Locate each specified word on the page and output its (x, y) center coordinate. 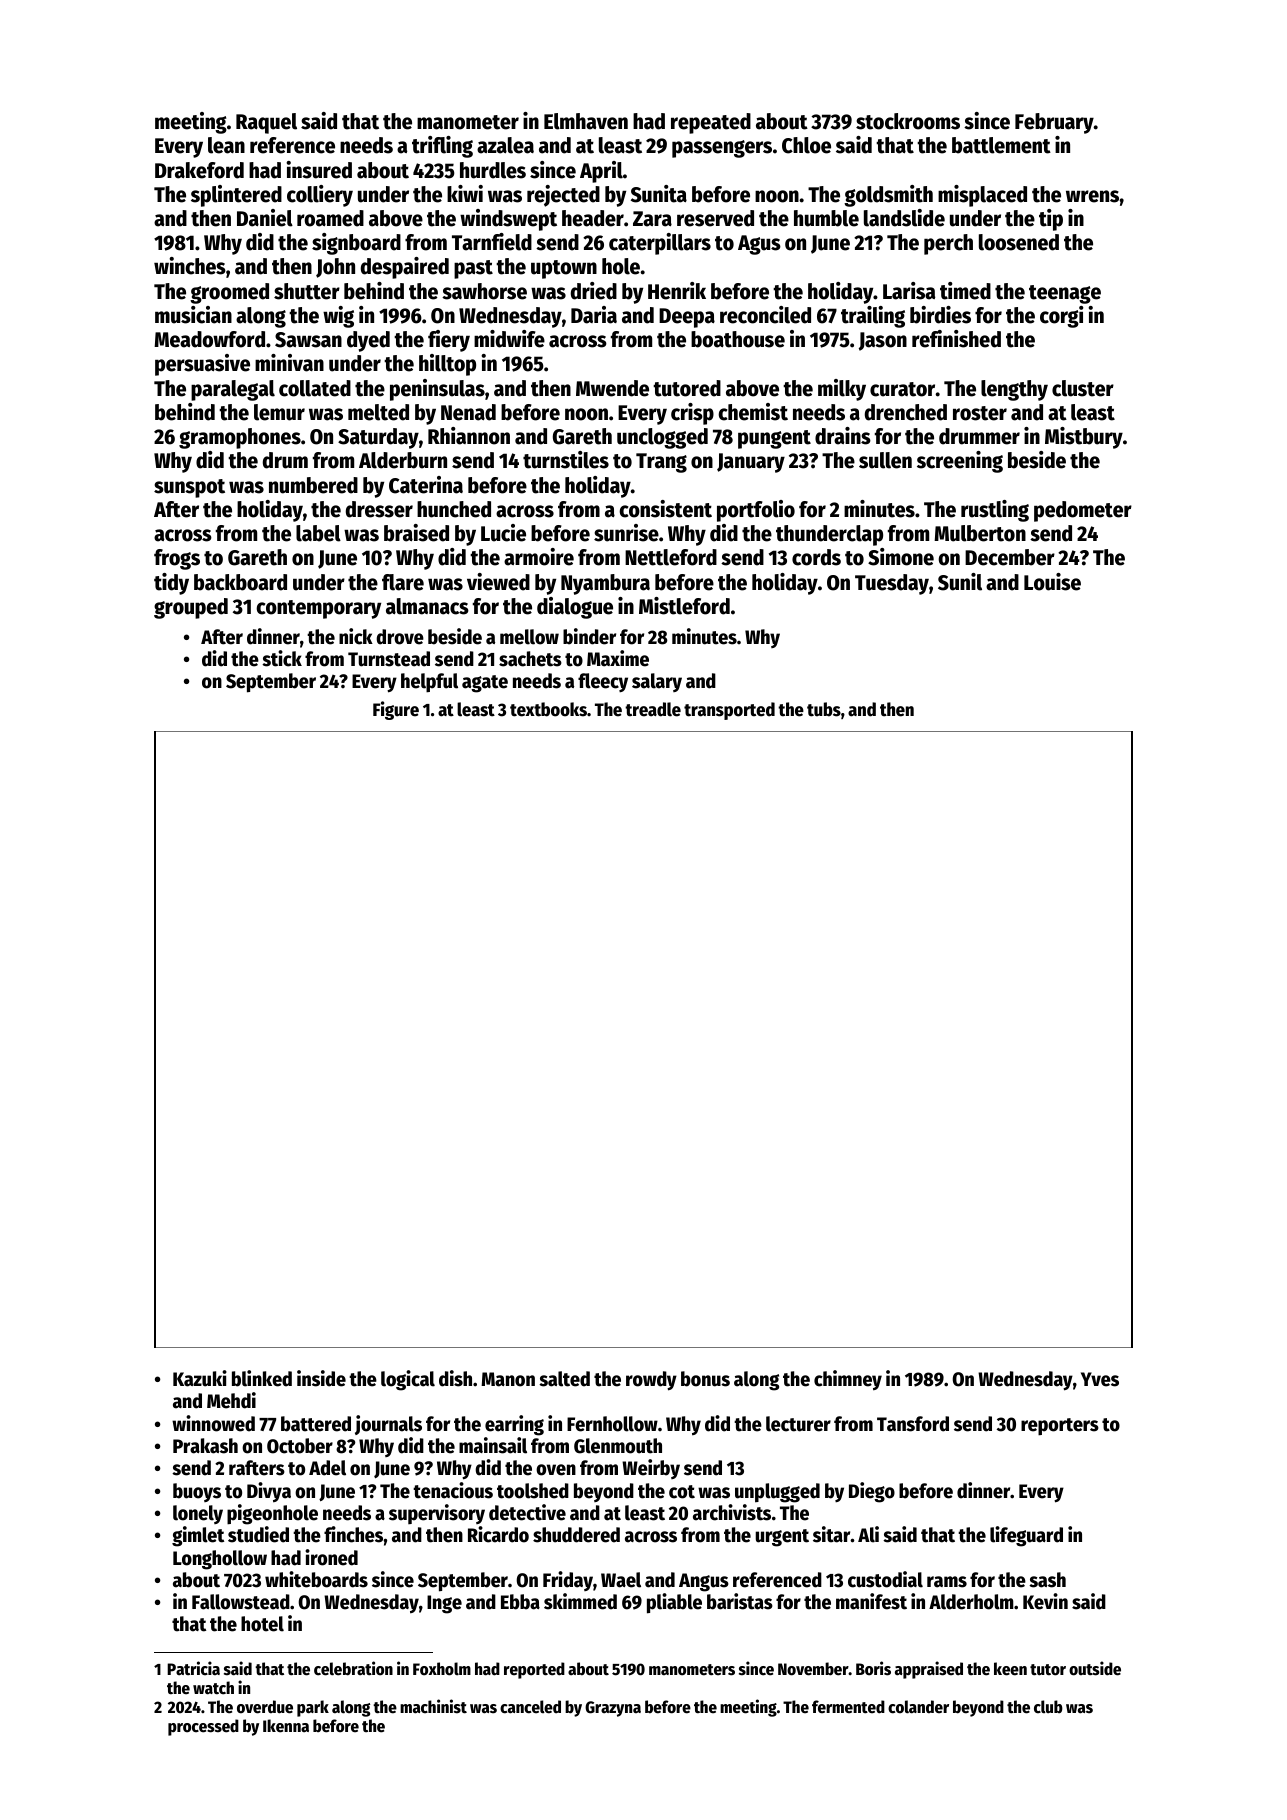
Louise (1052, 582)
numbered (313, 485)
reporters (1060, 1426)
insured (319, 170)
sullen (885, 460)
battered (316, 1424)
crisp (692, 414)
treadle (653, 709)
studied (258, 1534)
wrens (1093, 196)
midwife (509, 339)
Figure (396, 710)
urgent (782, 1538)
